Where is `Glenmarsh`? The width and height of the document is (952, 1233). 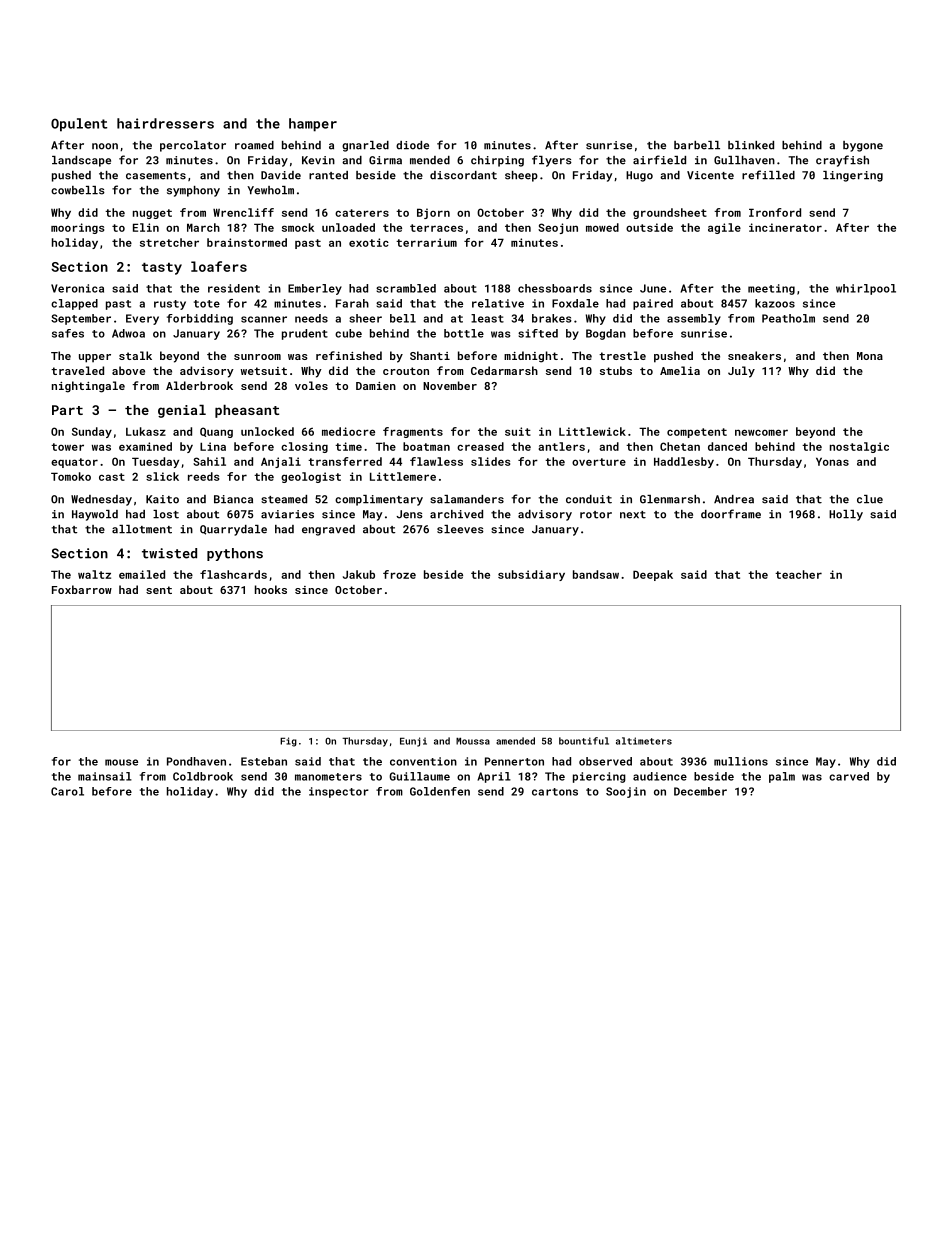
Glenmarsh is located at coordinates (670, 499).
